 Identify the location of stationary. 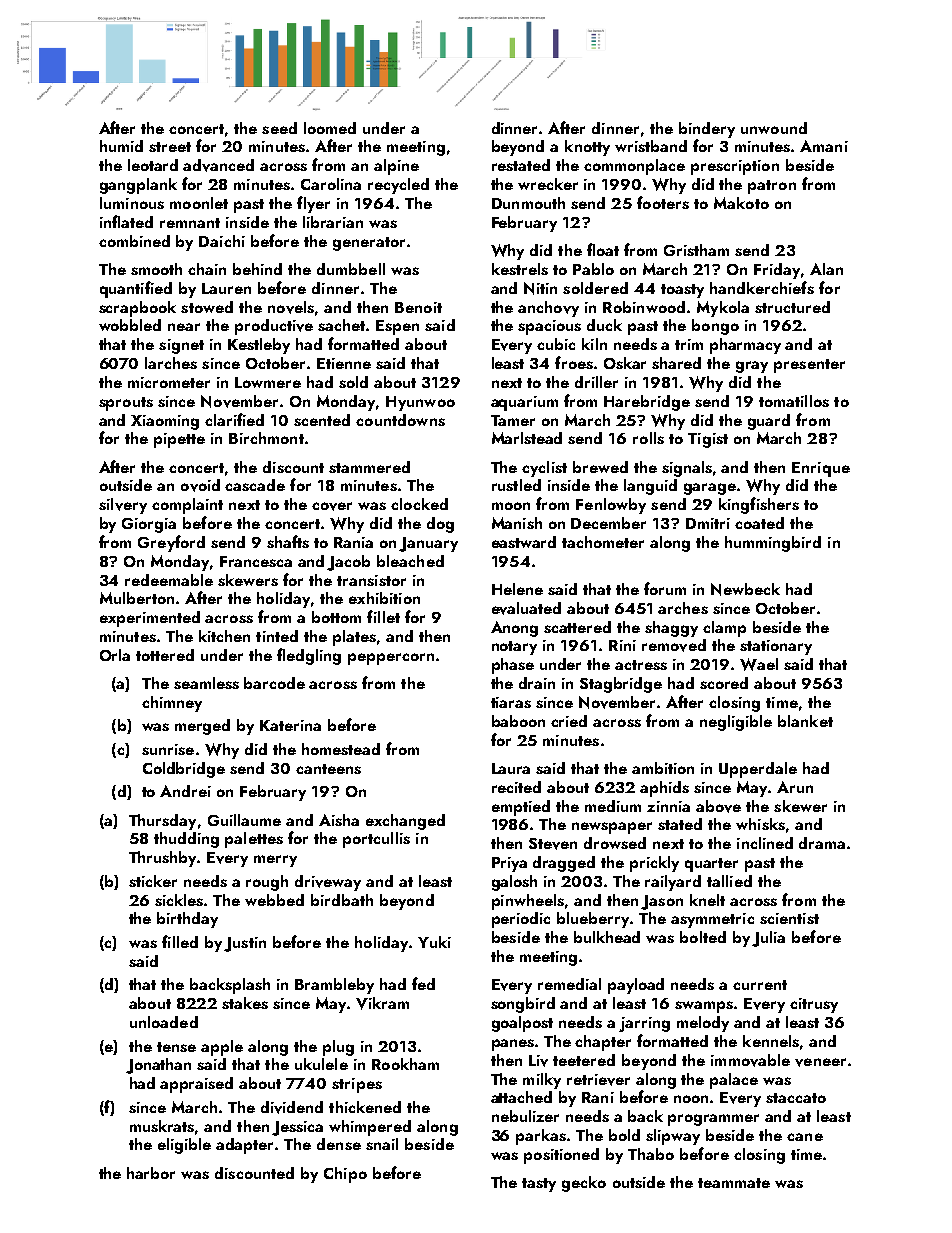
(776, 647).
